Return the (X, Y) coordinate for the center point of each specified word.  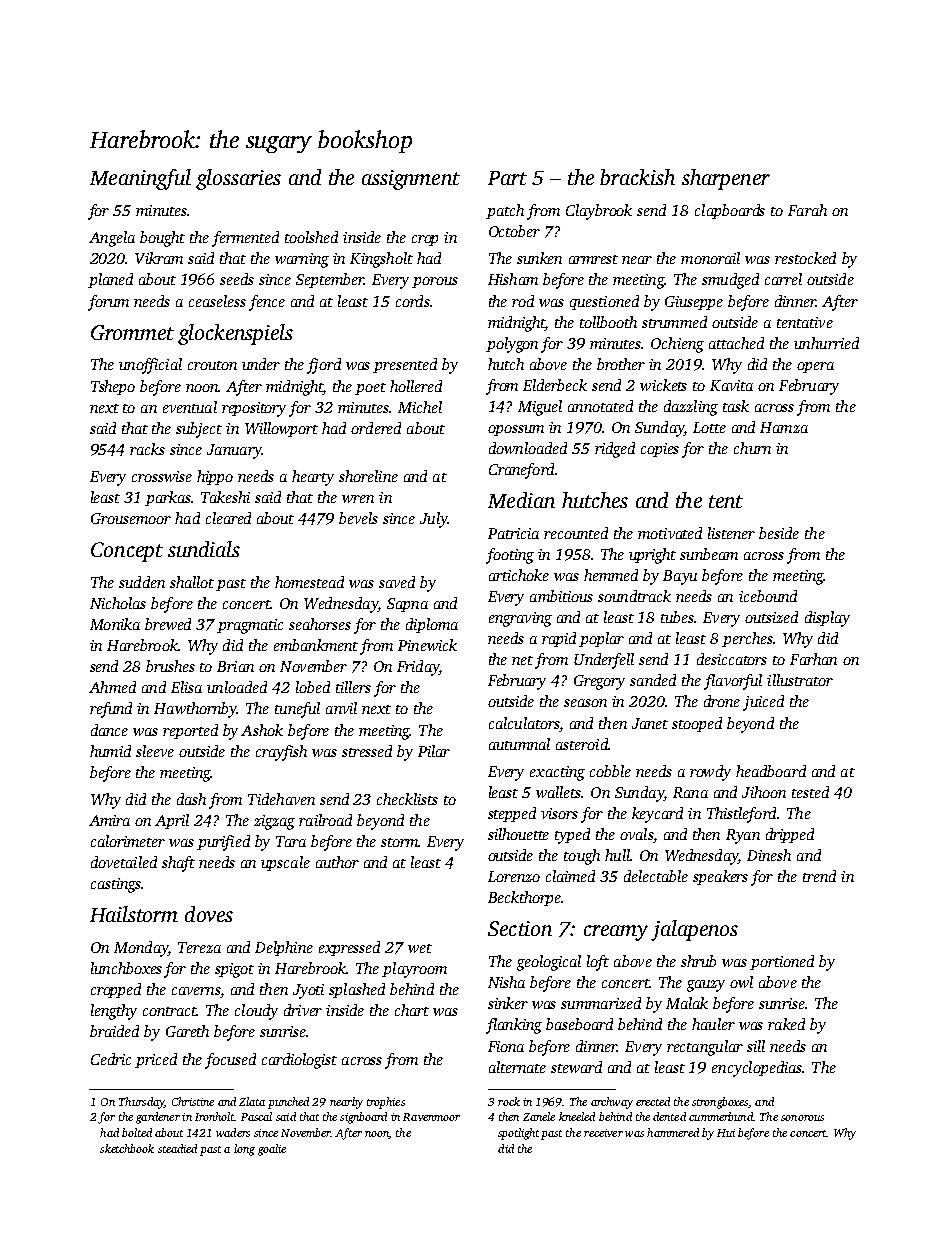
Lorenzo (514, 876)
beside (779, 533)
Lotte (709, 427)
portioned (782, 962)
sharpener (726, 179)
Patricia (513, 533)
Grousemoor (131, 518)
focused (230, 1061)
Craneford (521, 471)
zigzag (274, 822)
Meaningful (140, 179)
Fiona (506, 1046)
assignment (411, 180)
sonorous (802, 1118)
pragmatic (250, 626)
